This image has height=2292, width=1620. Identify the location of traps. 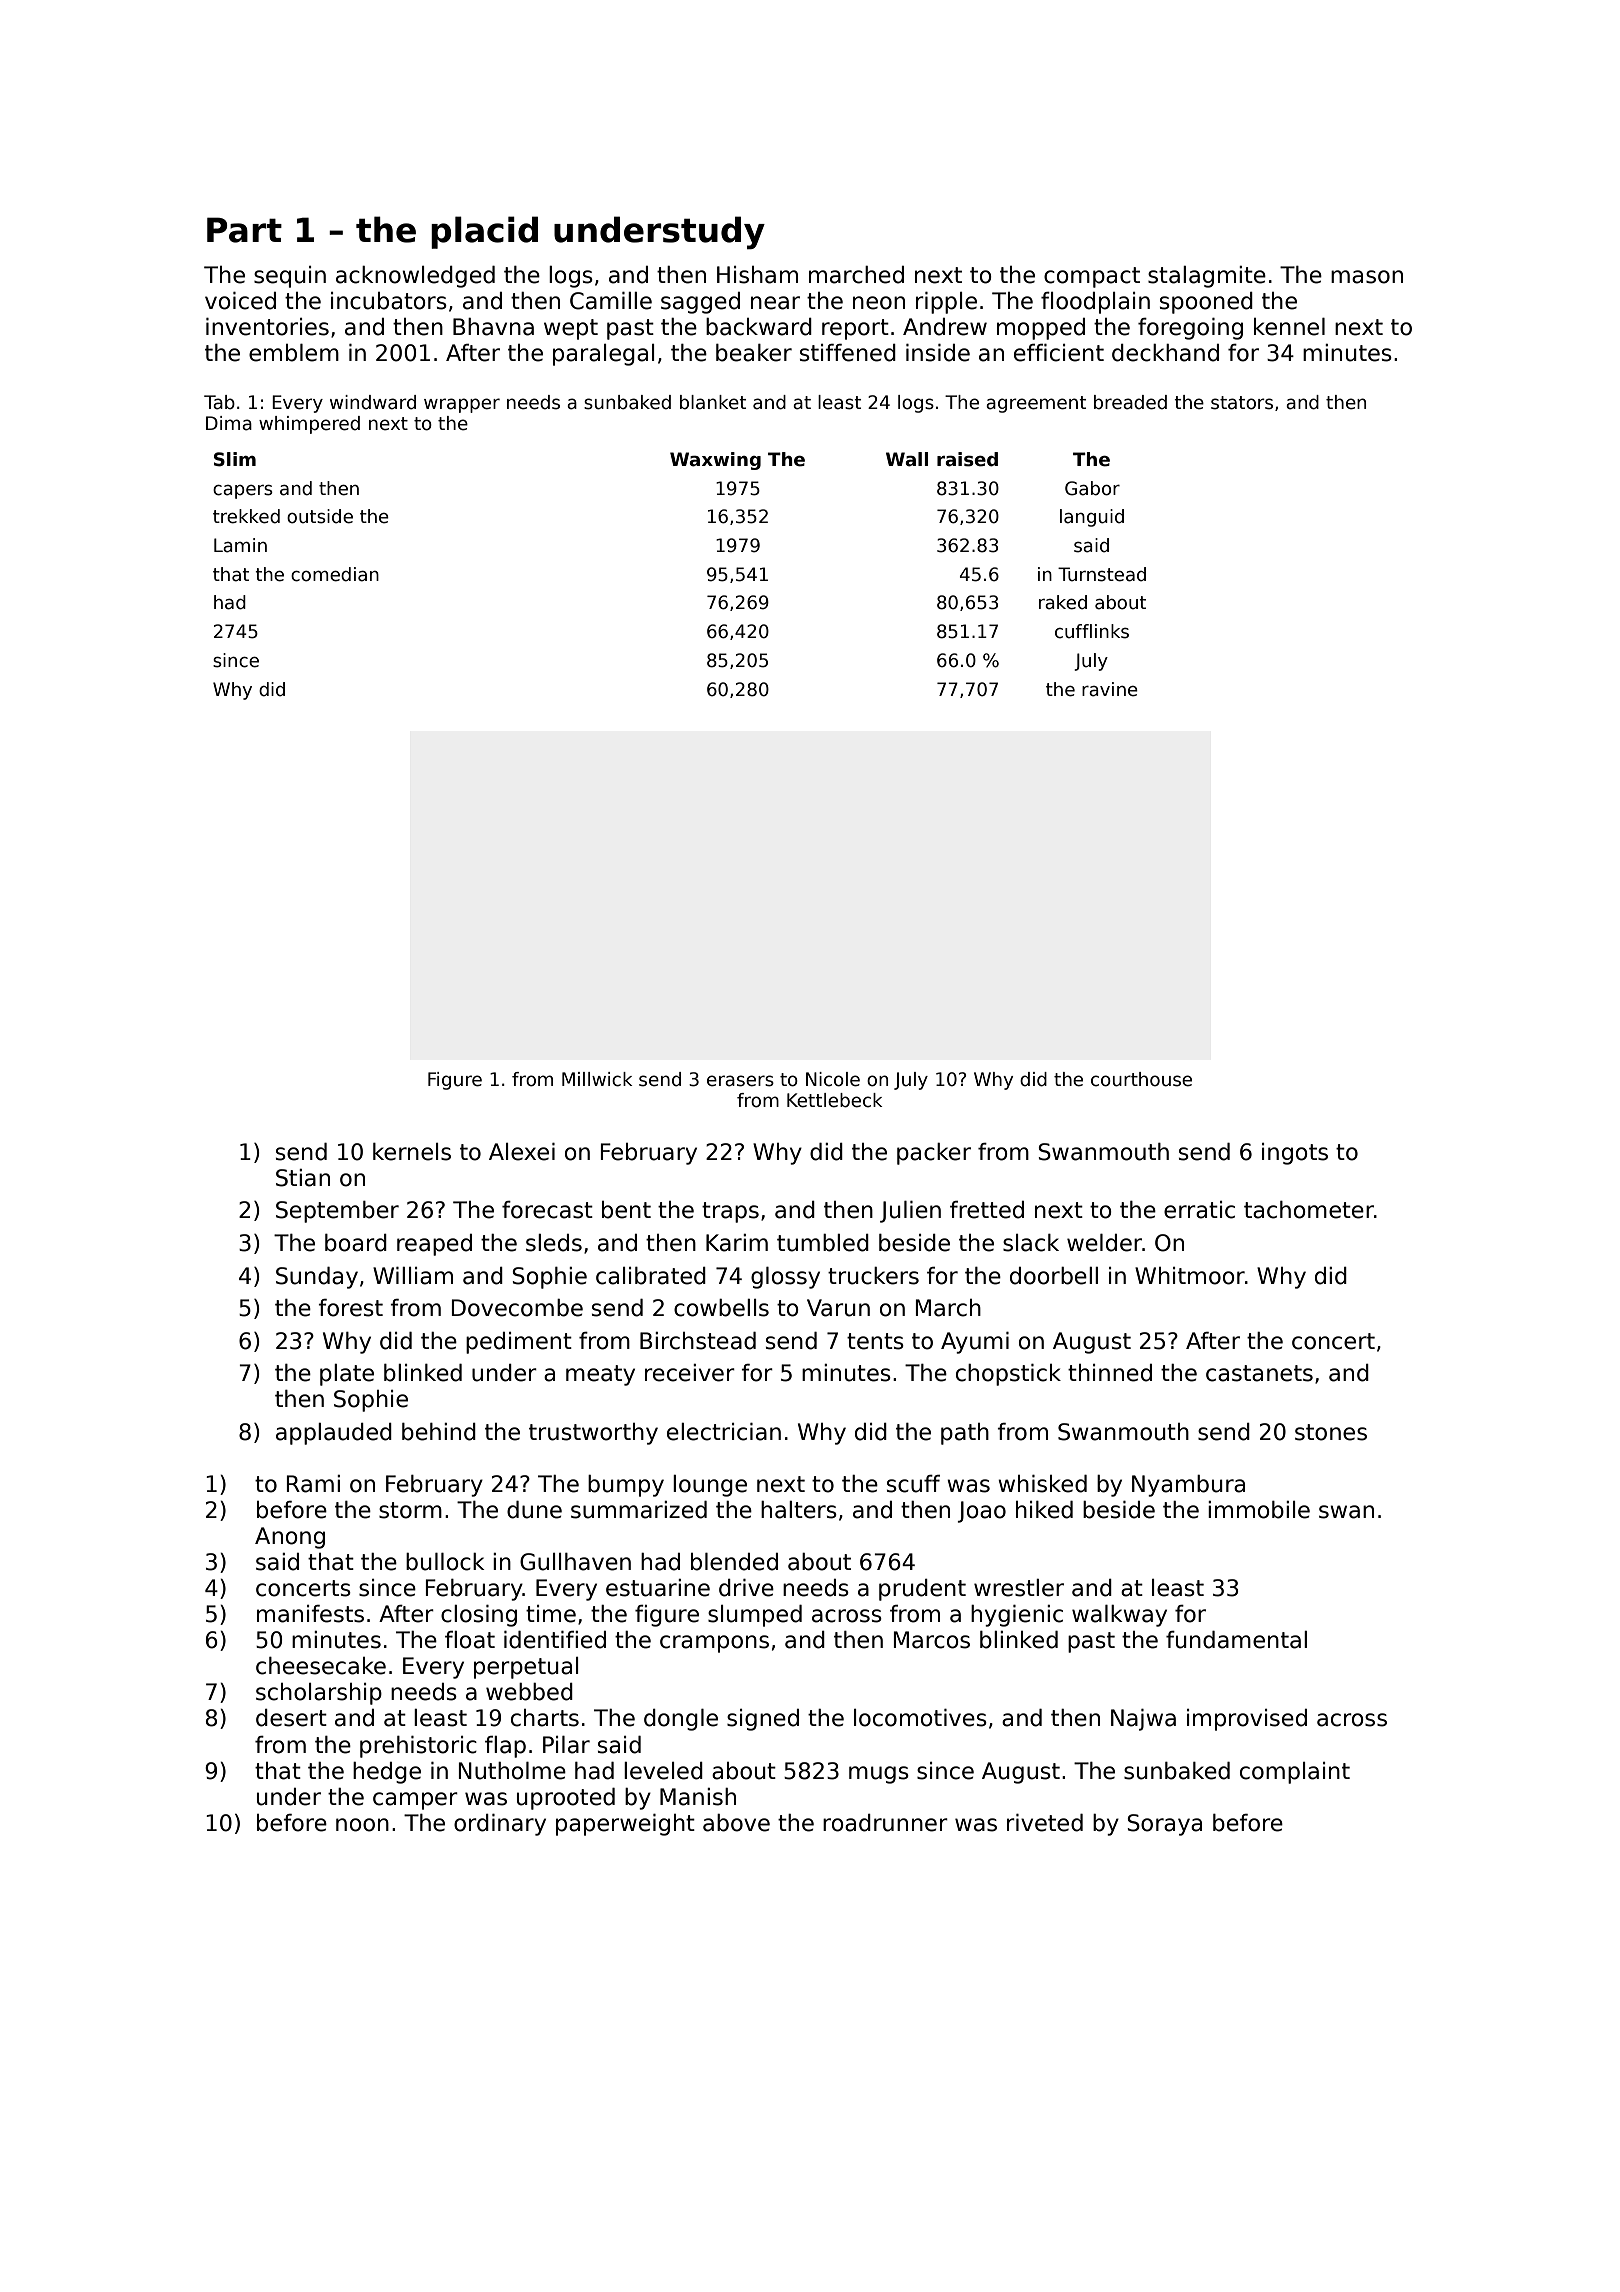
(730, 1212).
